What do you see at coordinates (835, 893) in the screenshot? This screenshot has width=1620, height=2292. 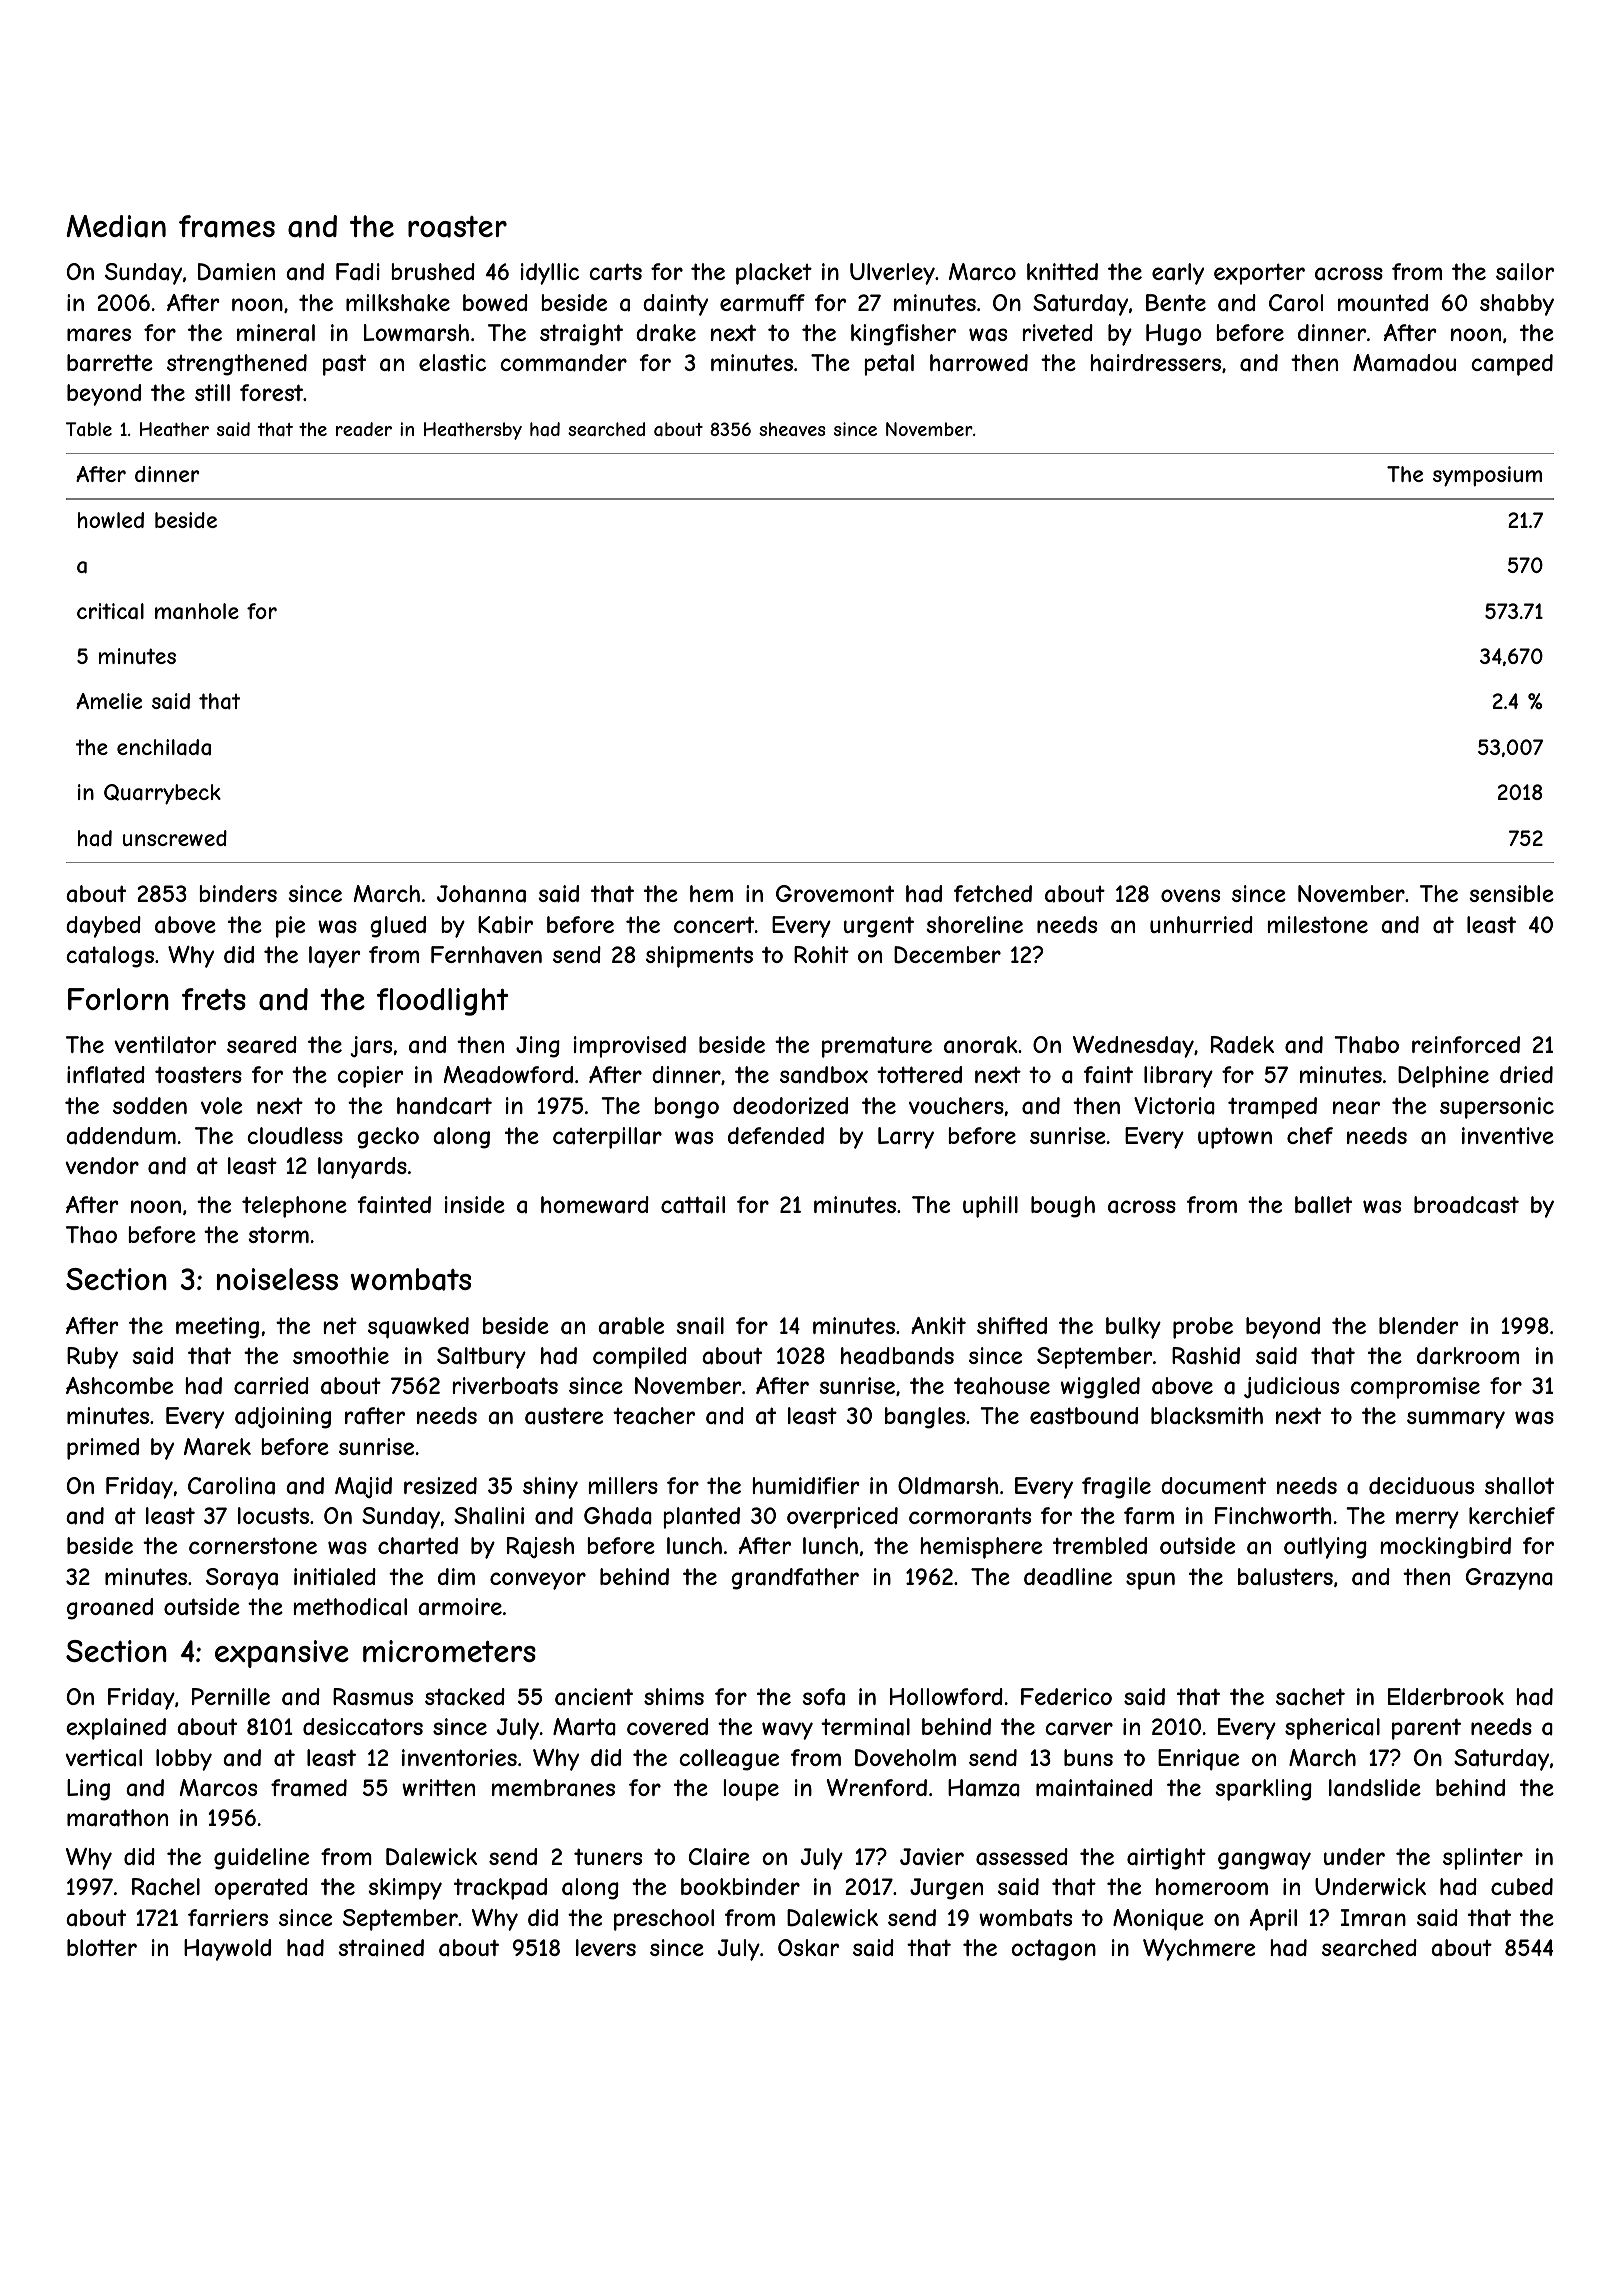 I see `Grovemont` at bounding box center [835, 893].
